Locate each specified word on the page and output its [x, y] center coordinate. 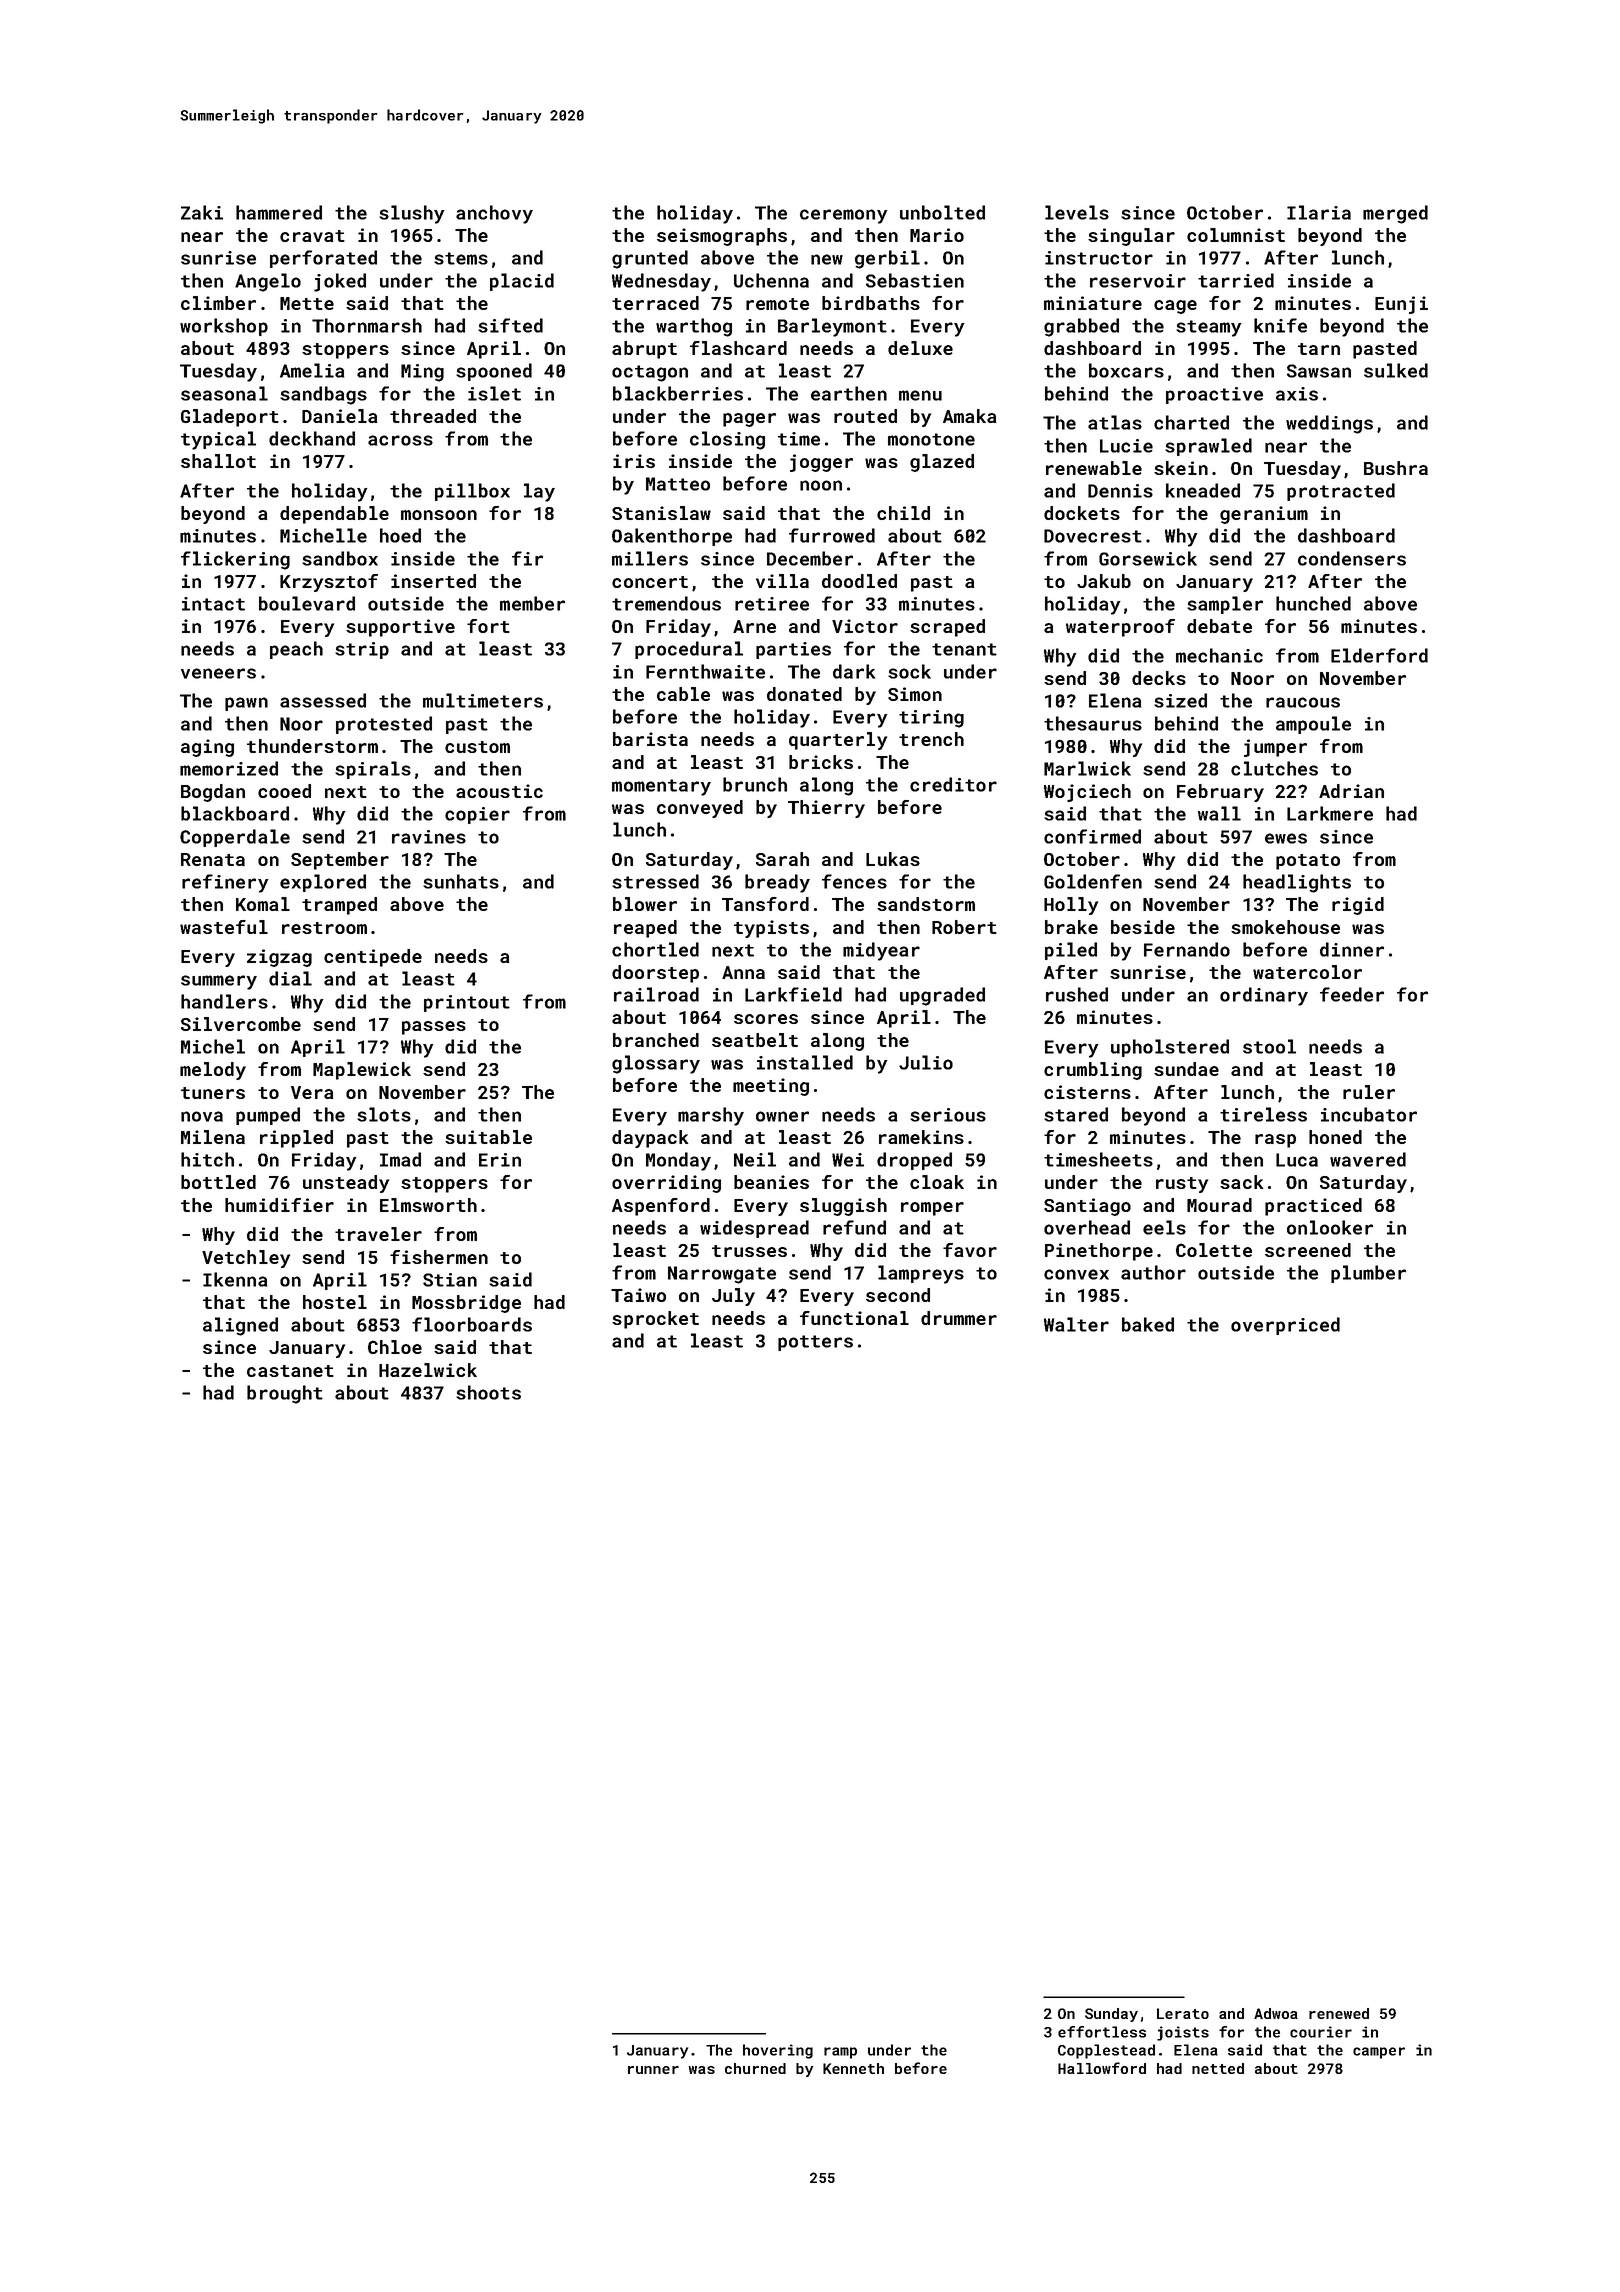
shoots [488, 1392]
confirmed [1092, 836]
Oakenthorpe [672, 537]
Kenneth [853, 2068]
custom [477, 747]
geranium [1264, 515]
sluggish [843, 1207]
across [400, 440]
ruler [1369, 1092]
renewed [1339, 2013]
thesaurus [1093, 723]
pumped [268, 1116]
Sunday [1111, 2015]
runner [653, 2070]
